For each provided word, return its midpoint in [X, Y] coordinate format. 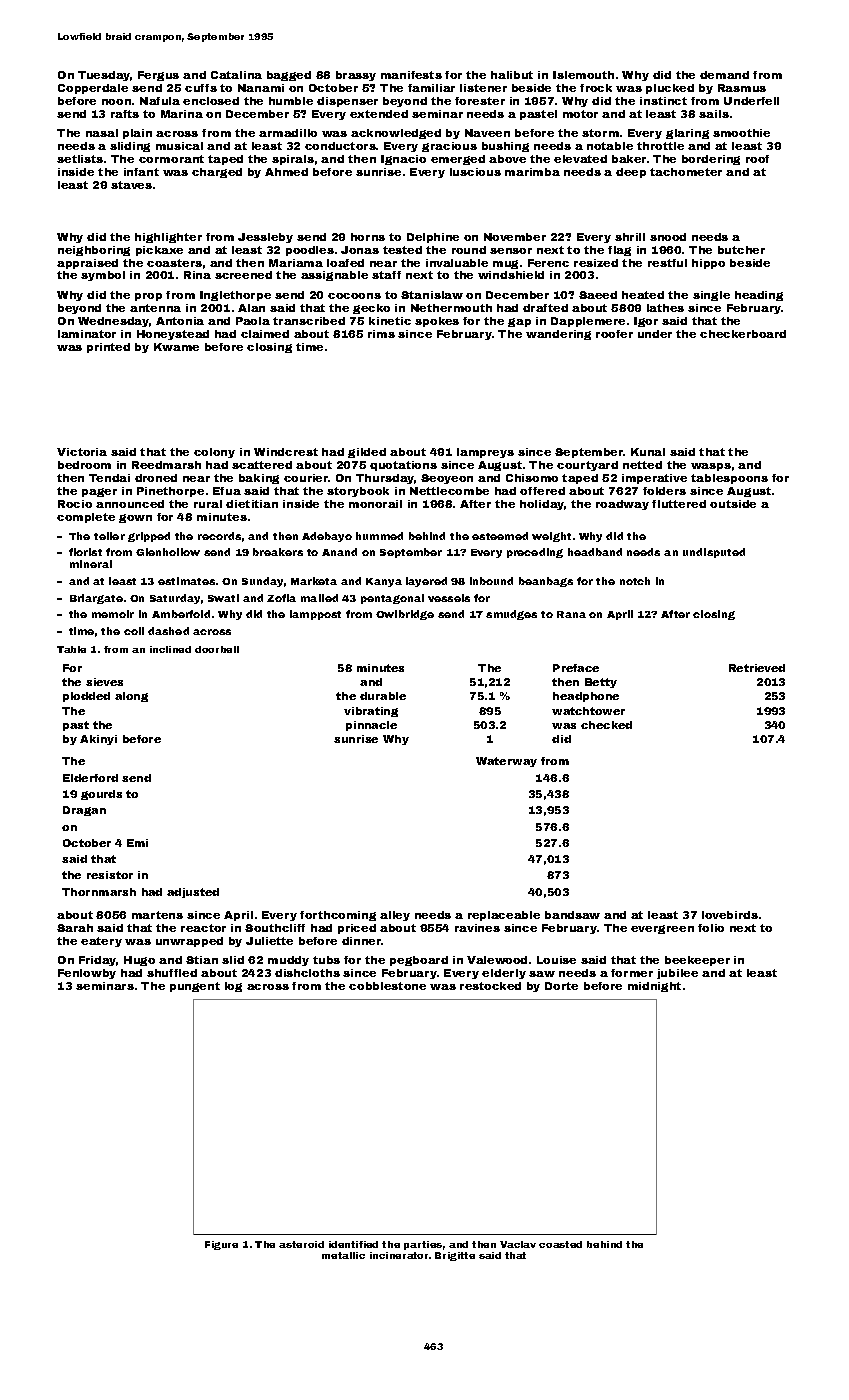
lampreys [485, 453]
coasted [560, 1244]
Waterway [506, 762]
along [131, 697]
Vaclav [518, 1244]
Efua [227, 491]
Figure [221, 1245]
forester [480, 101]
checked [606, 725]
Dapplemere [588, 322]
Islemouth [583, 75]
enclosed [211, 101]
